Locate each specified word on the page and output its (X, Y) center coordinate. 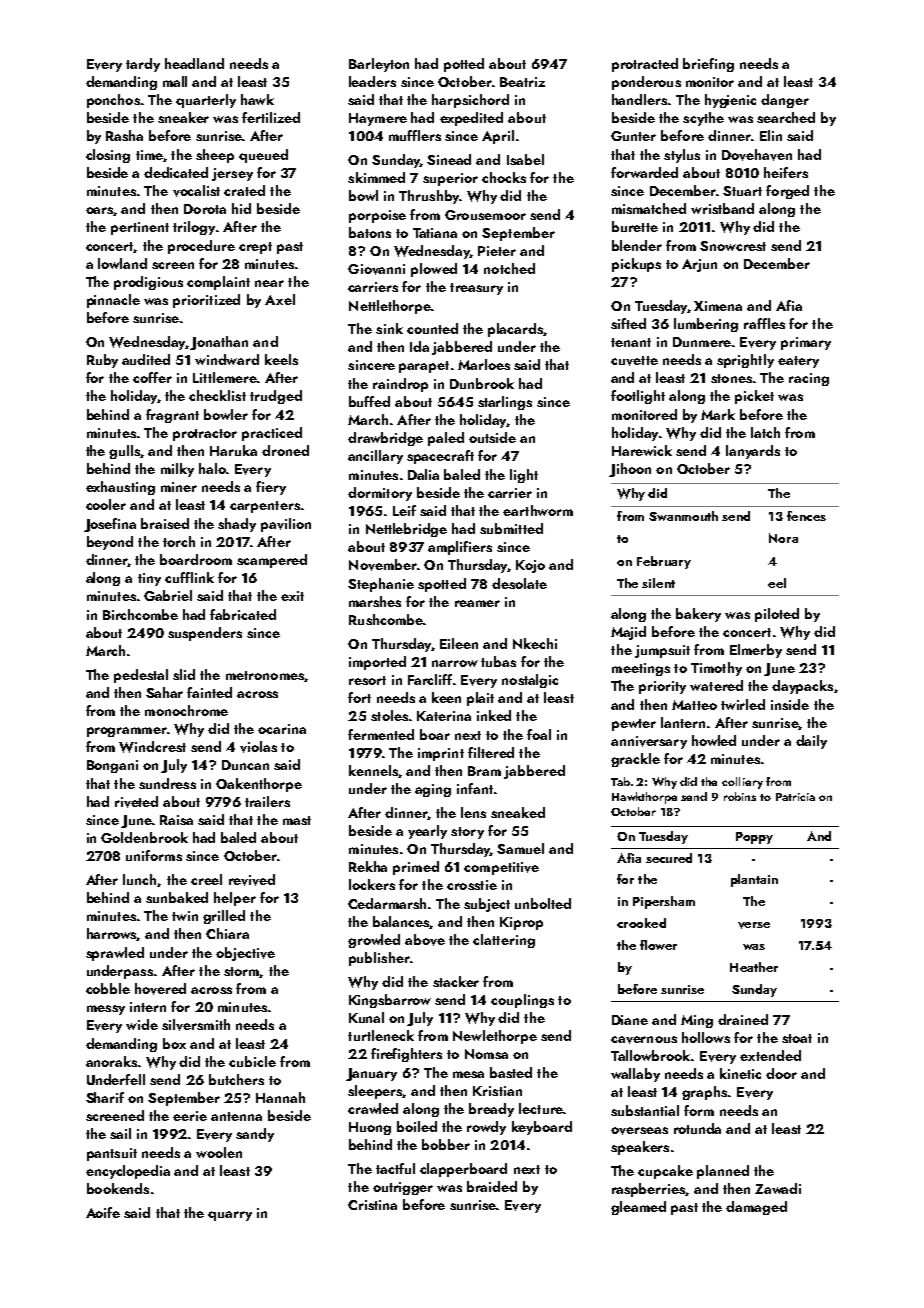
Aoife (103, 1212)
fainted (209, 692)
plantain (754, 880)
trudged (276, 397)
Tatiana (435, 233)
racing (809, 379)
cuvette (634, 361)
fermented (381, 734)
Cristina (372, 1205)
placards (515, 330)
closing (108, 156)
